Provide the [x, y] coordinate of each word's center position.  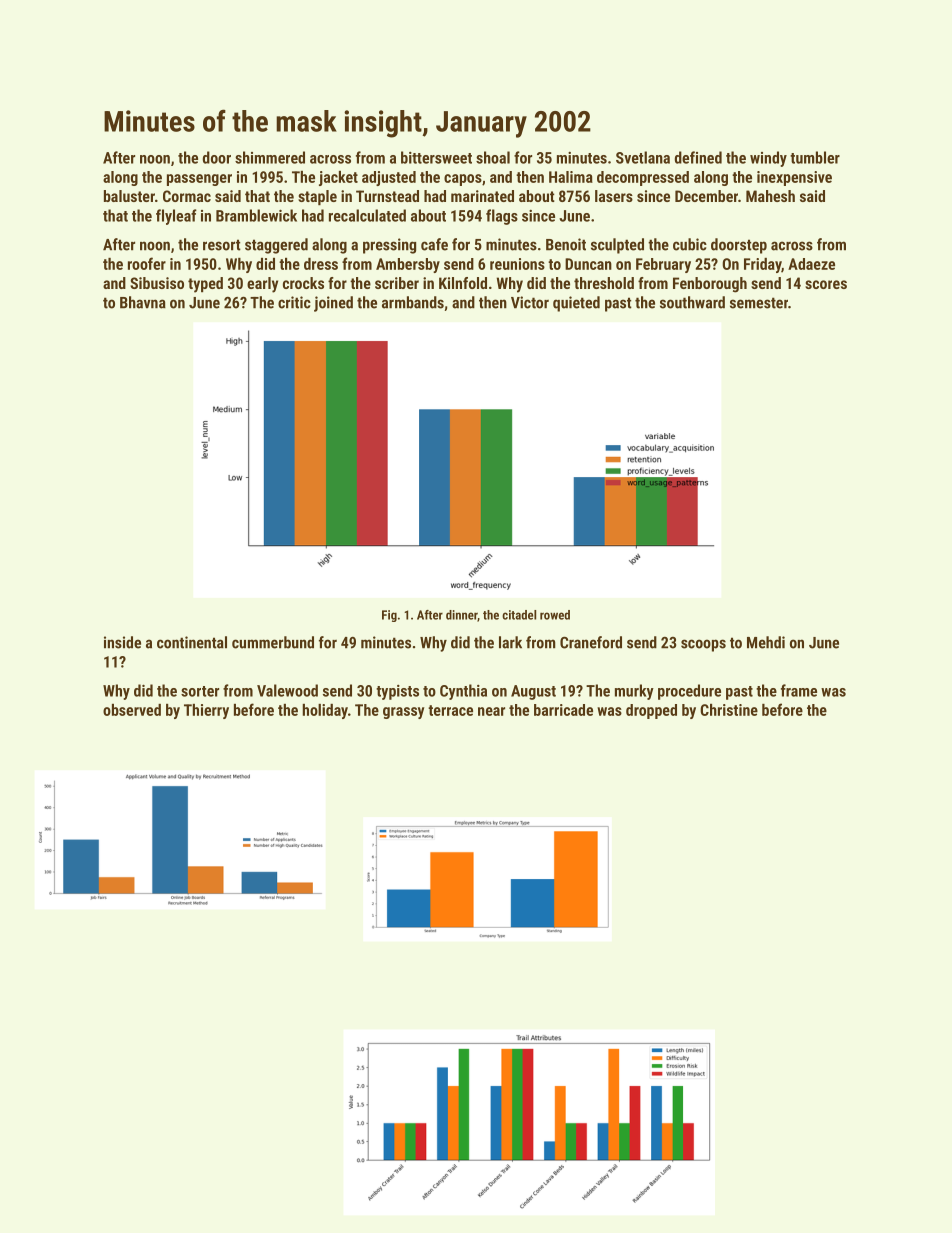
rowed [555, 615]
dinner [462, 616]
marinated [482, 196]
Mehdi [766, 642]
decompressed [643, 178]
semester [759, 303]
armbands [413, 302]
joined [333, 304]
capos [463, 180]
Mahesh [770, 196]
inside [122, 642]
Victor [530, 302]
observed [132, 710]
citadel [519, 615]
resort [222, 245]
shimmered [270, 157]
